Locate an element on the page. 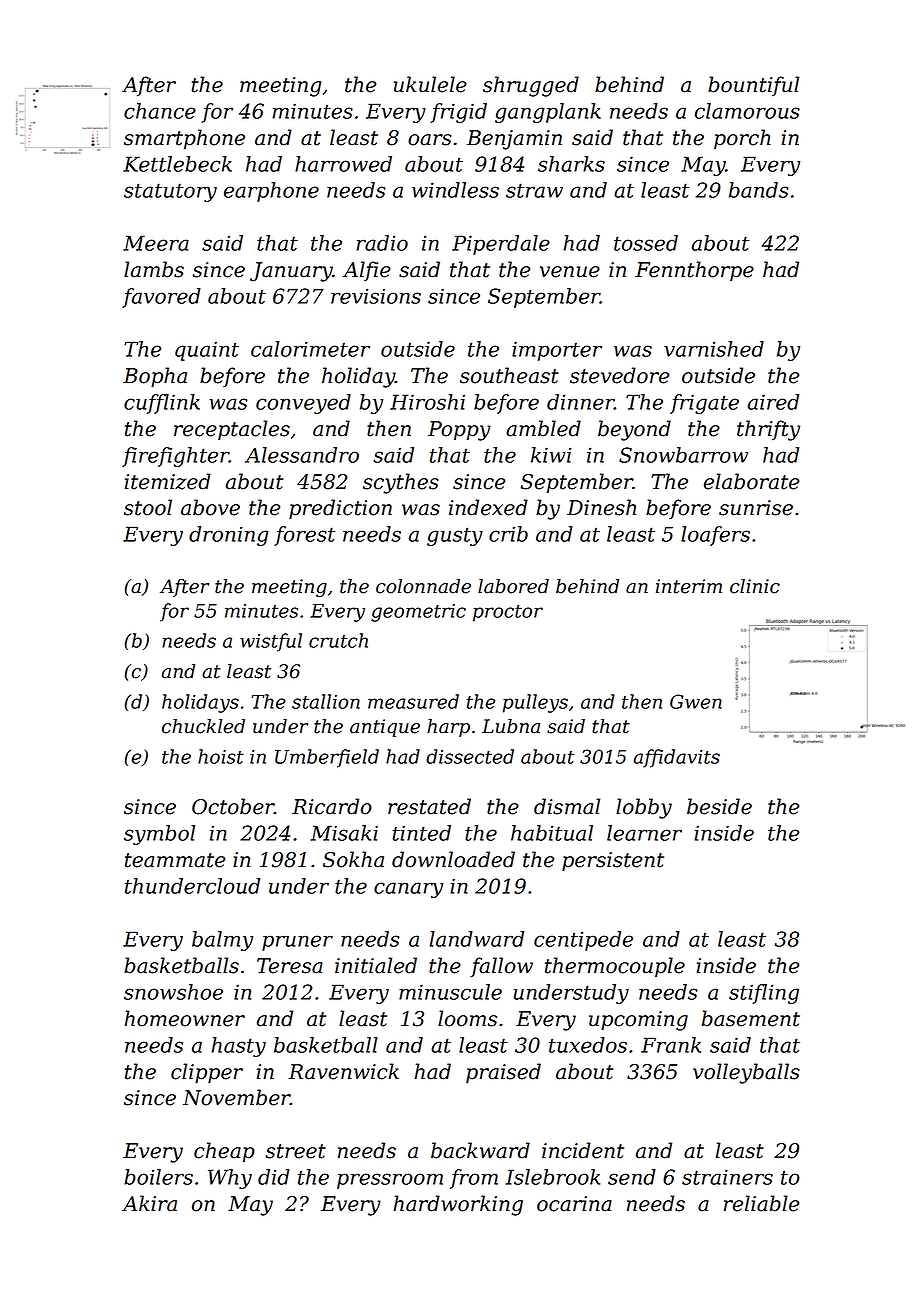  beside is located at coordinates (719, 806).
